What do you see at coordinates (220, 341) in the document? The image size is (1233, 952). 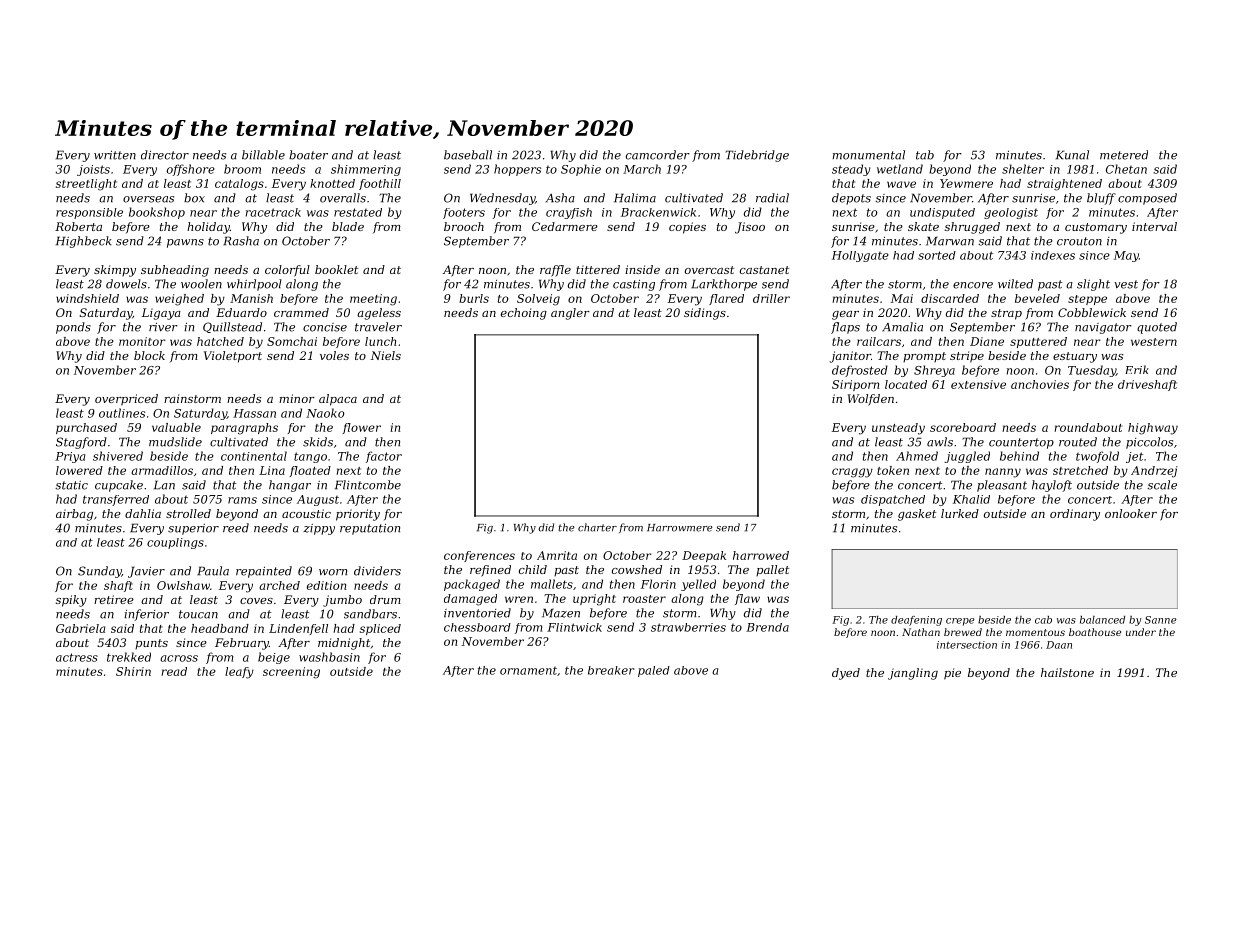 I see `hatched` at bounding box center [220, 341].
